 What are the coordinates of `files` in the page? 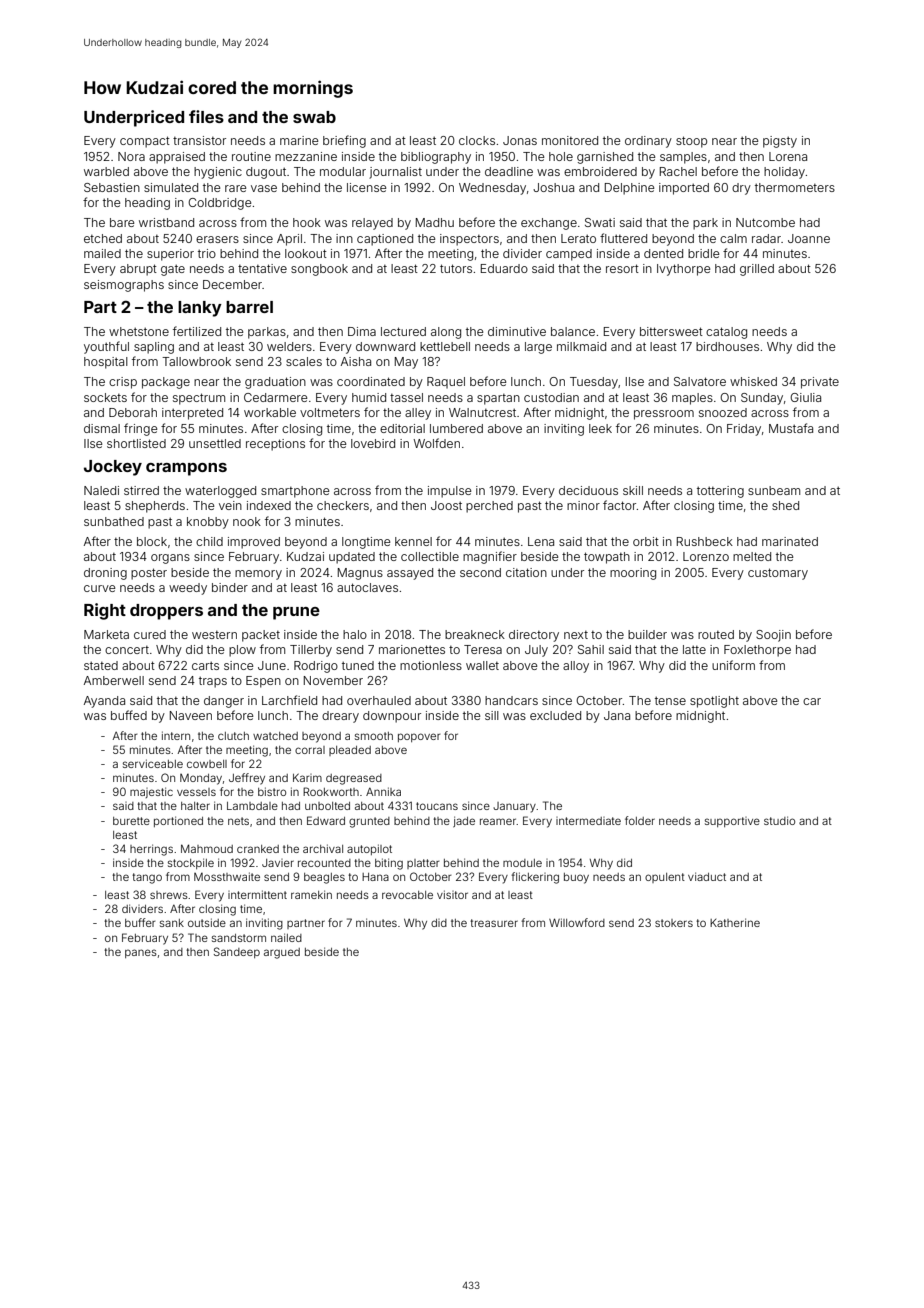 It's located at (206, 116).
